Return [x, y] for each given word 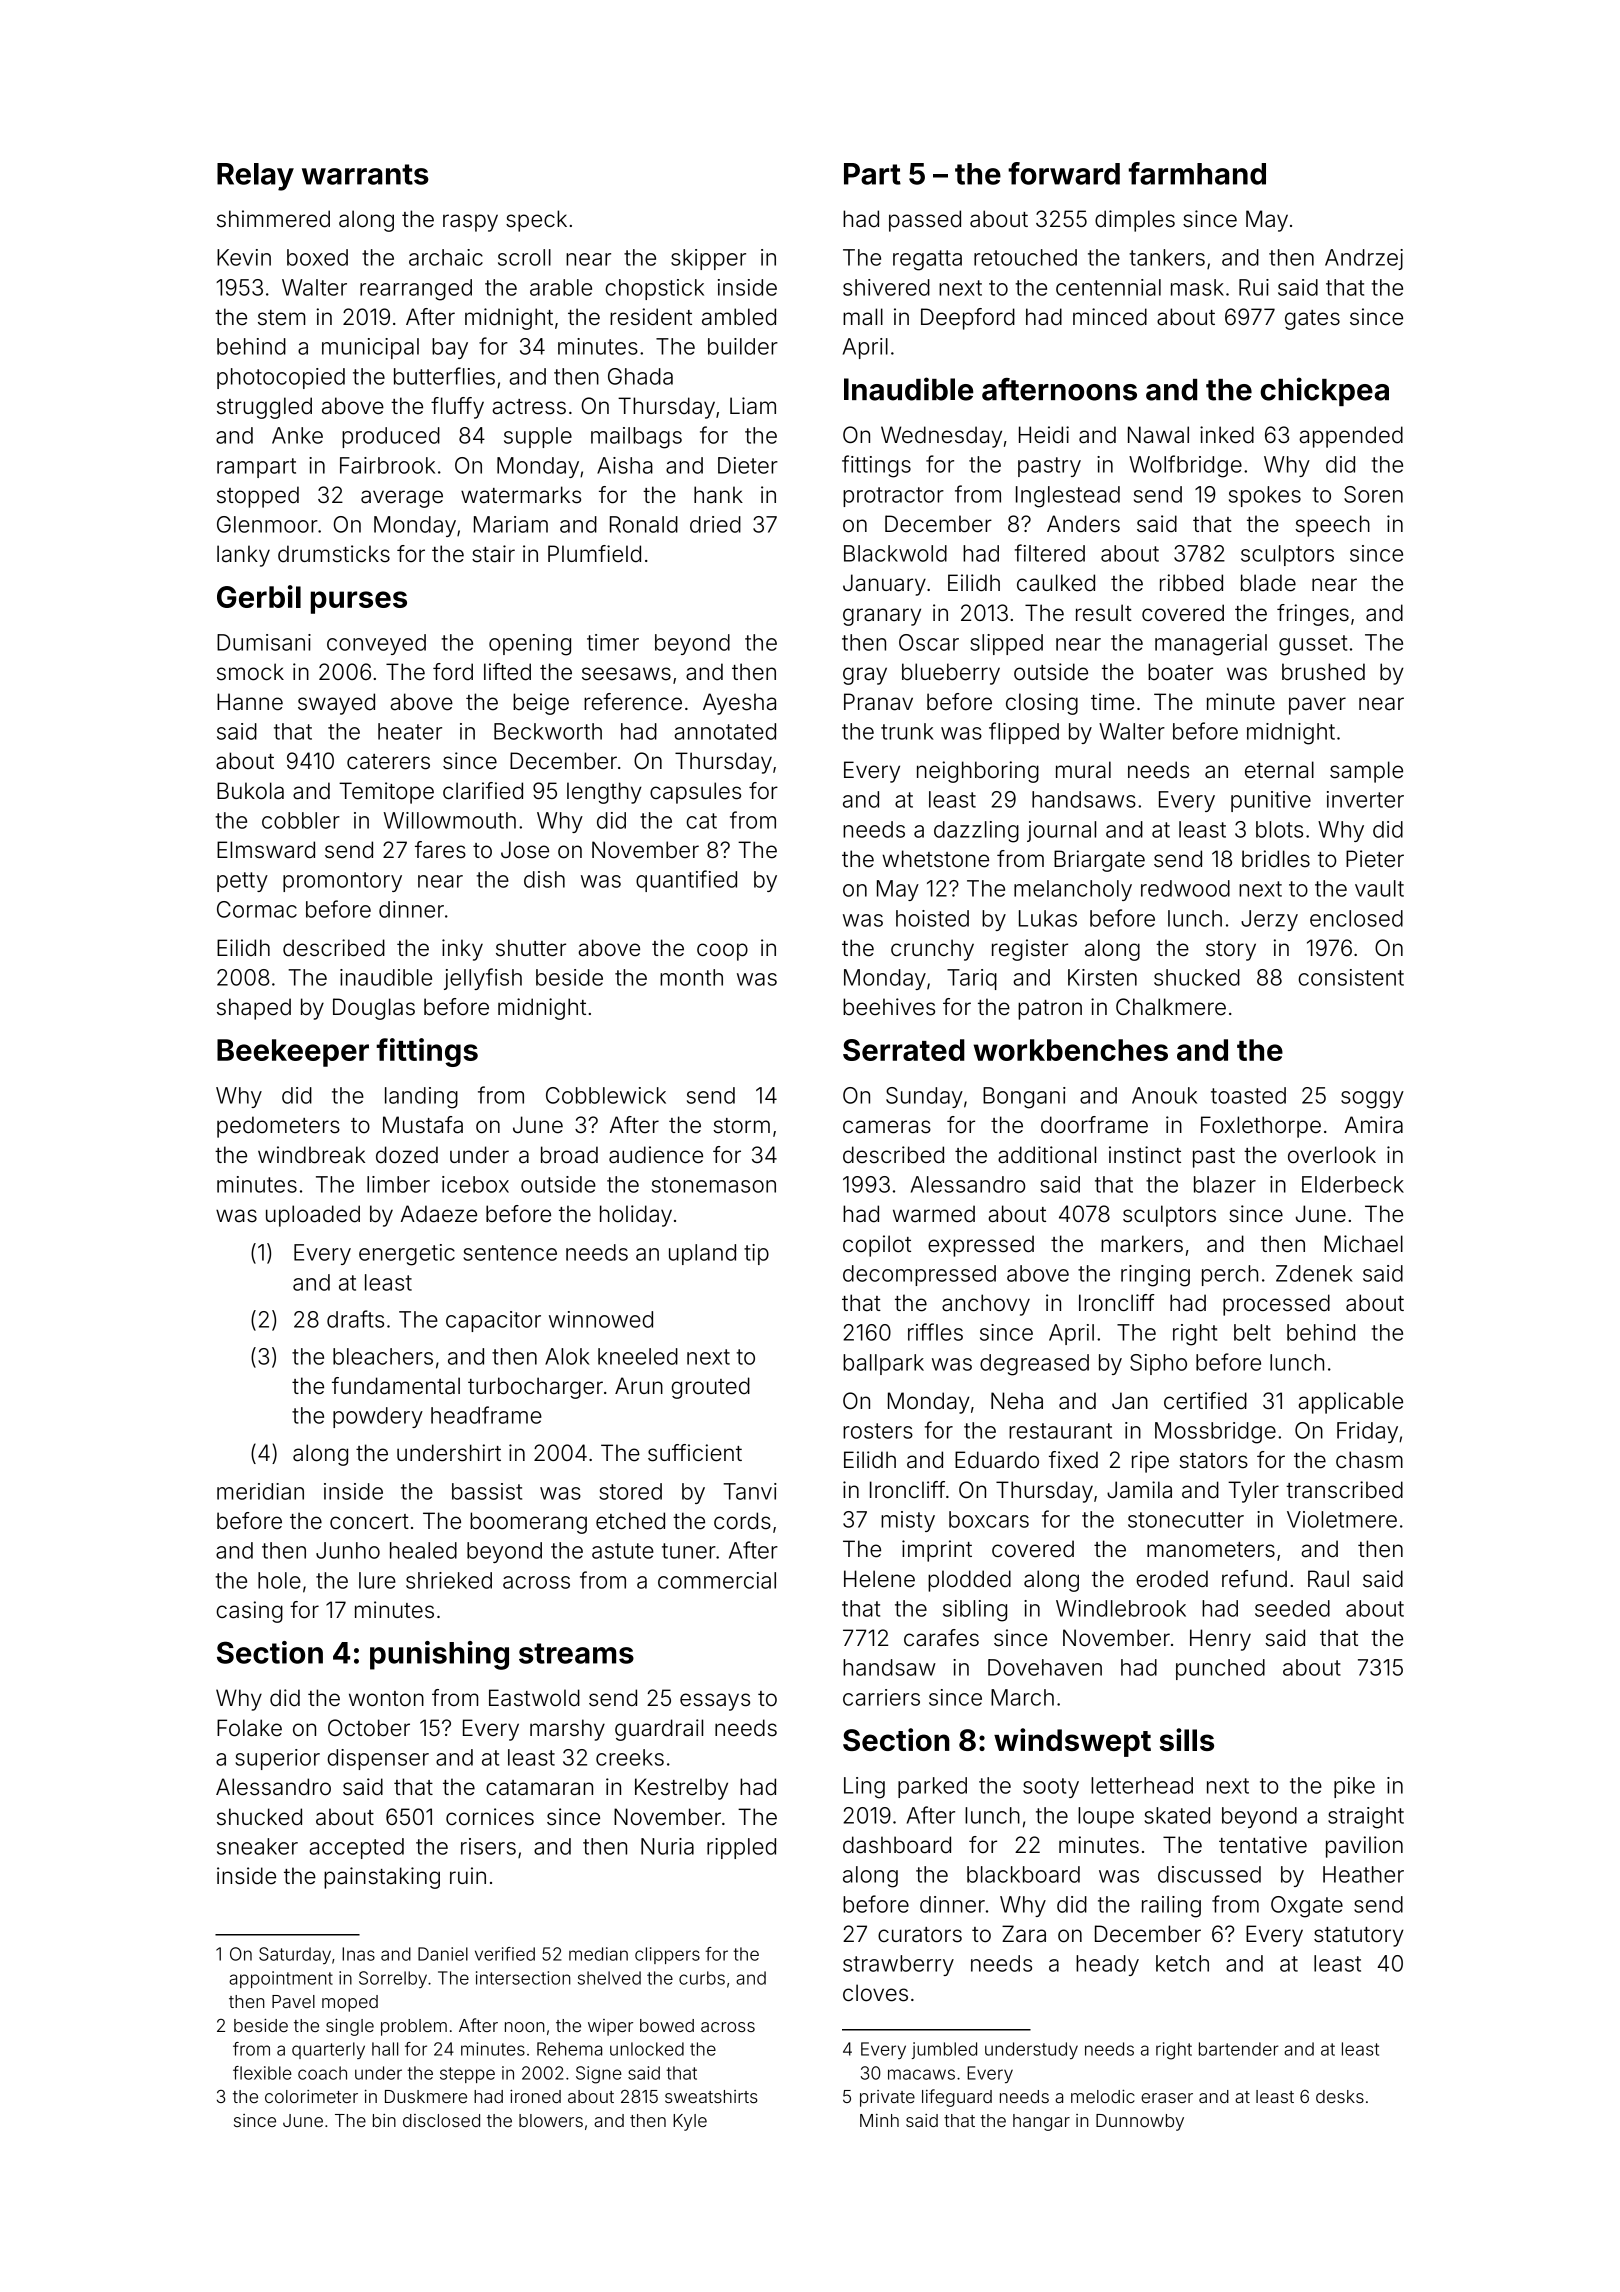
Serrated [904, 1050]
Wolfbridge [1185, 466]
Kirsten [1102, 977]
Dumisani [264, 642]
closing [1042, 704]
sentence [510, 1253]
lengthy [604, 793]
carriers [881, 1697]
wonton [386, 1699]
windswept [1072, 1742]
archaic [446, 257]
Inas [358, 1954]
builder [743, 346]
